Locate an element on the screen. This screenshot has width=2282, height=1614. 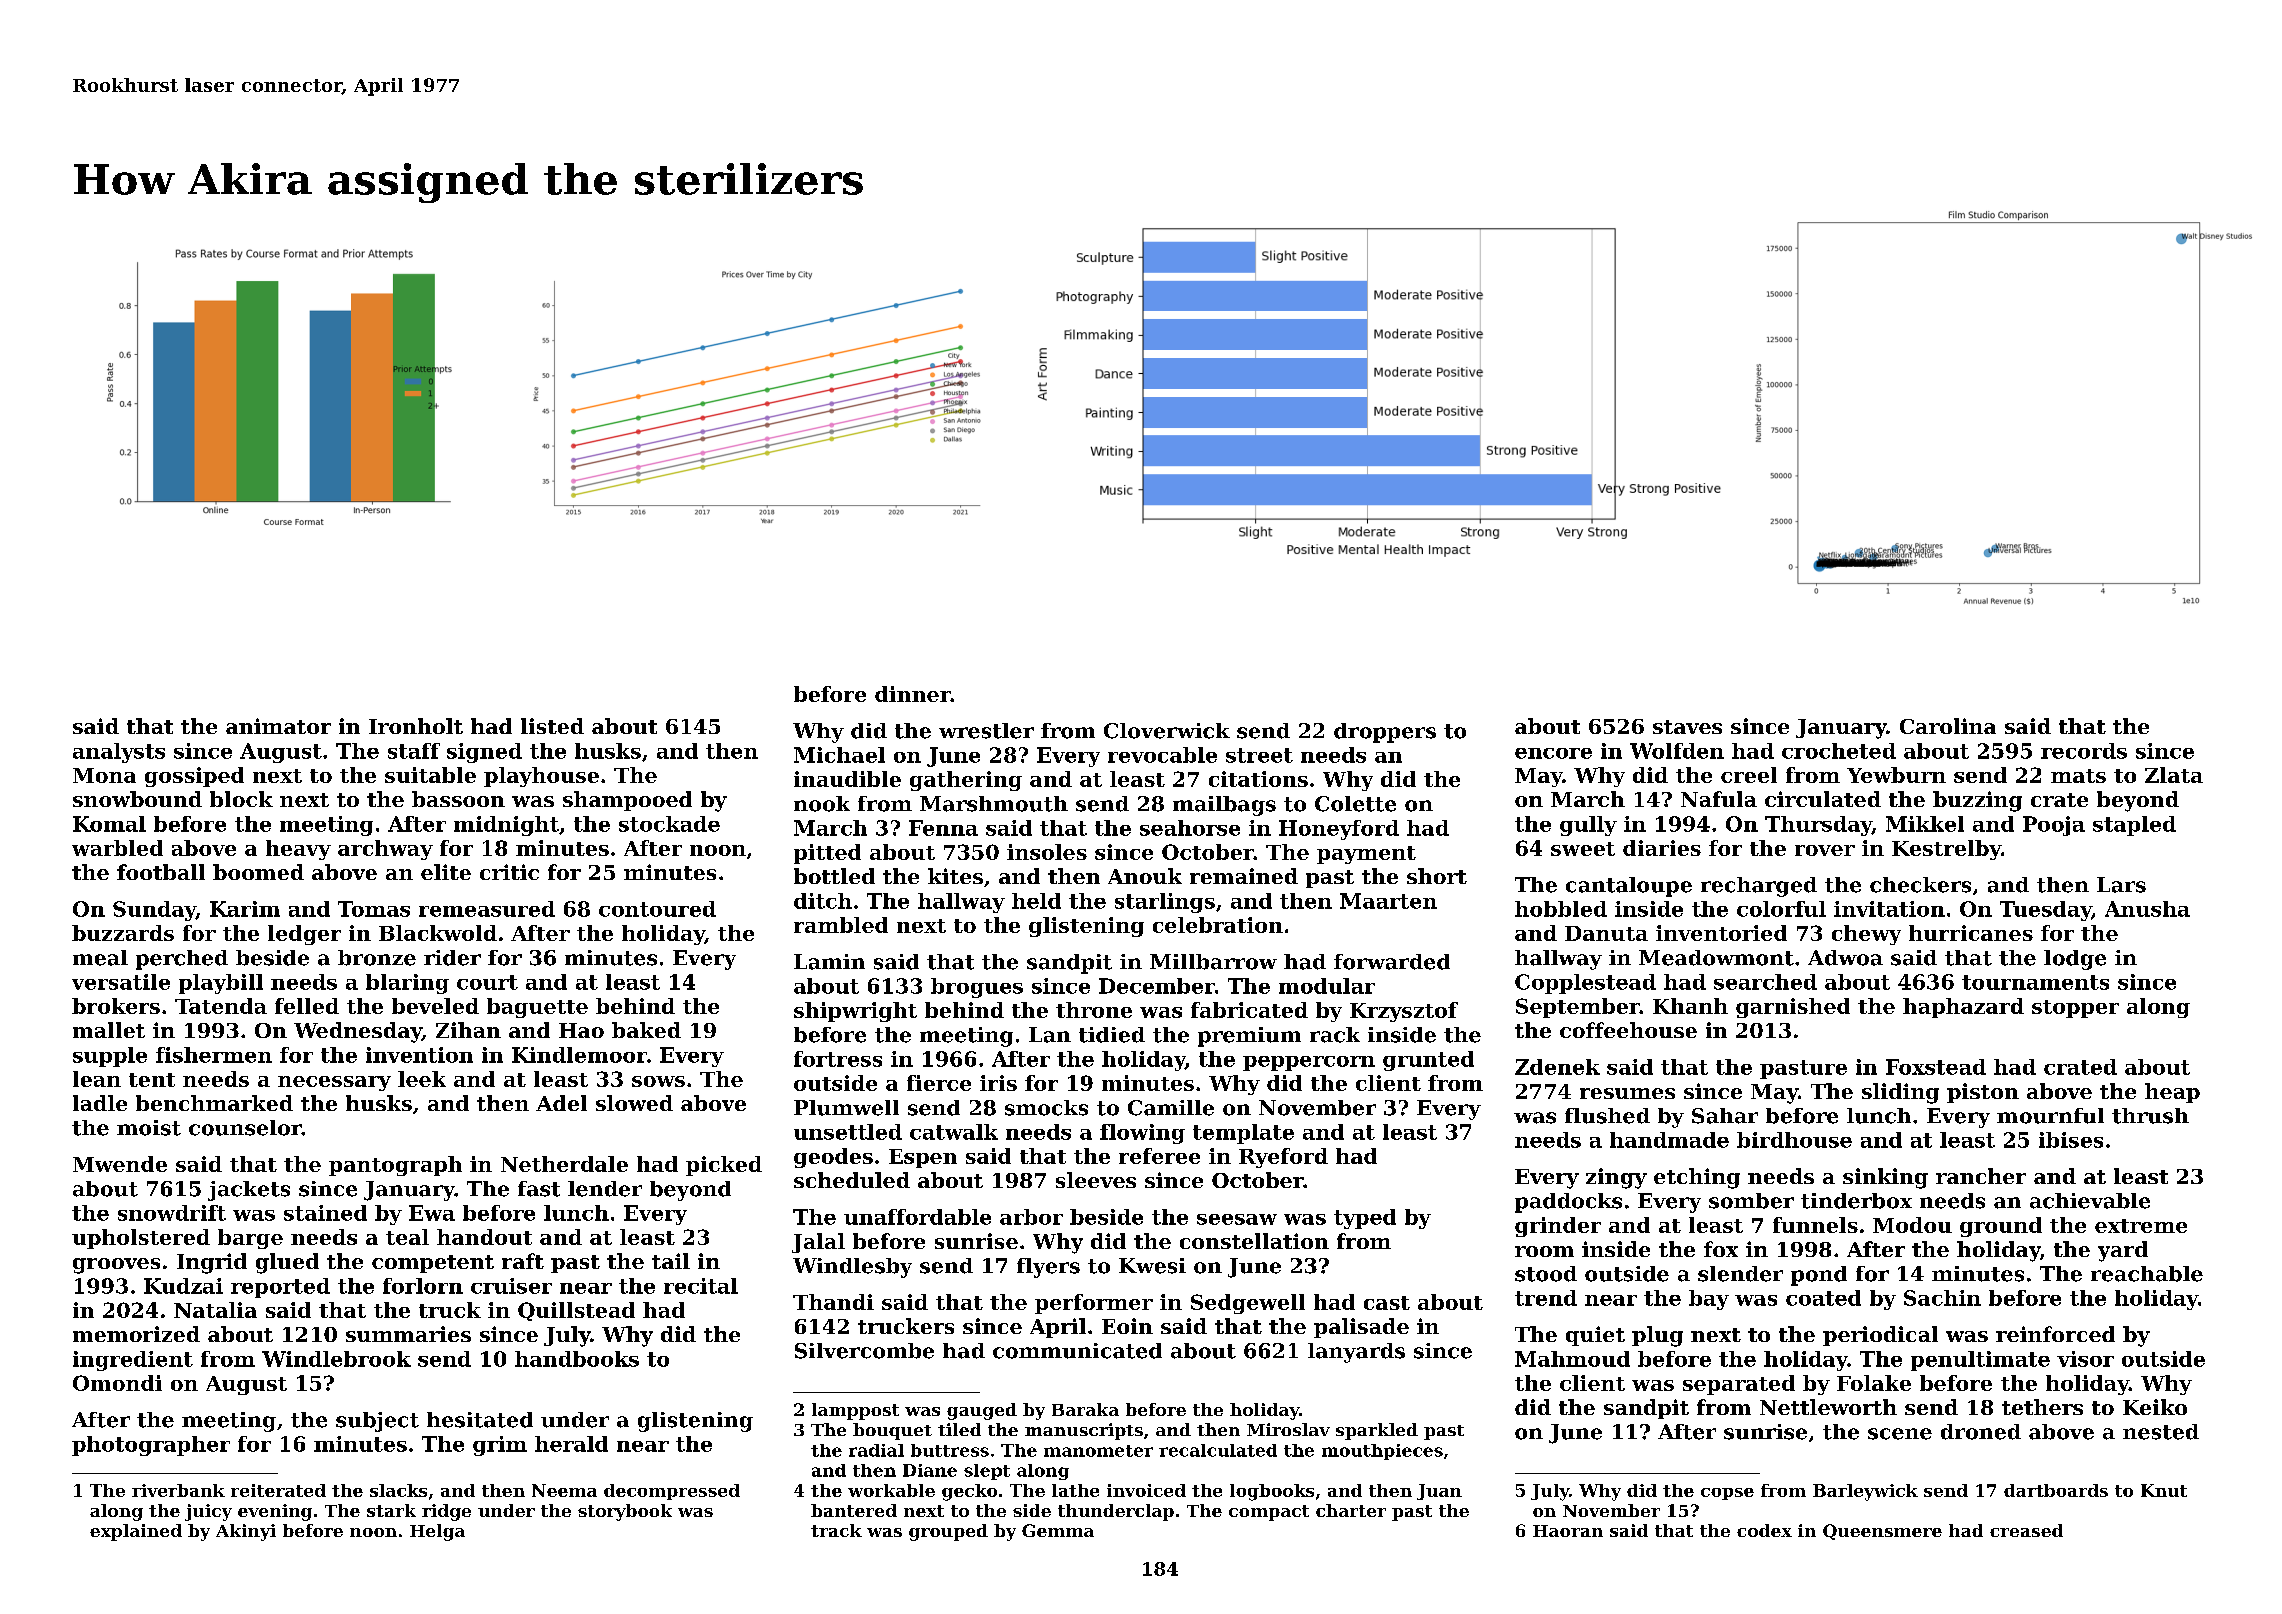
staves is located at coordinates (1687, 727).
